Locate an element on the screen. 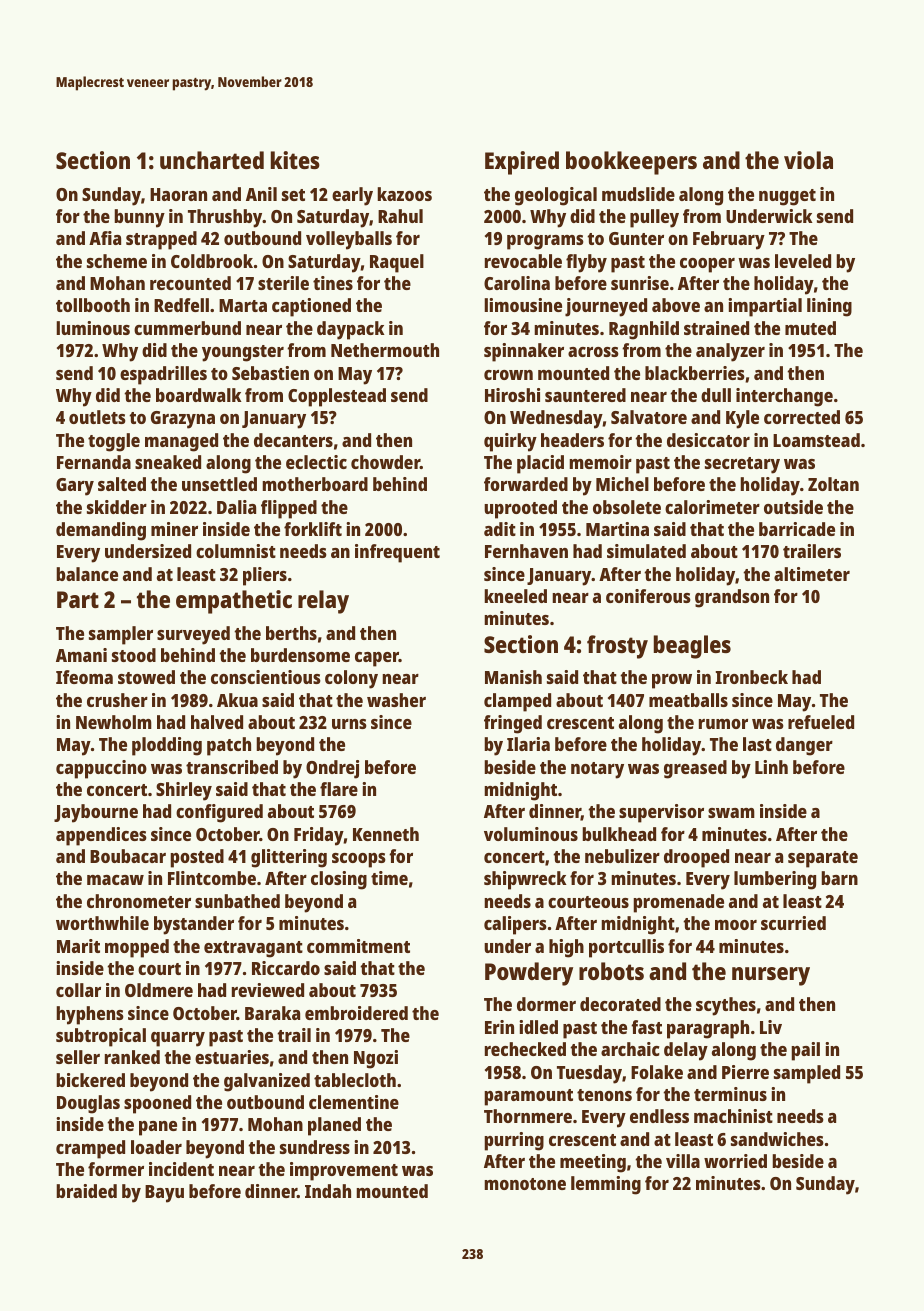 The width and height of the screenshot is (924, 1311). clamped is located at coordinates (517, 702).
